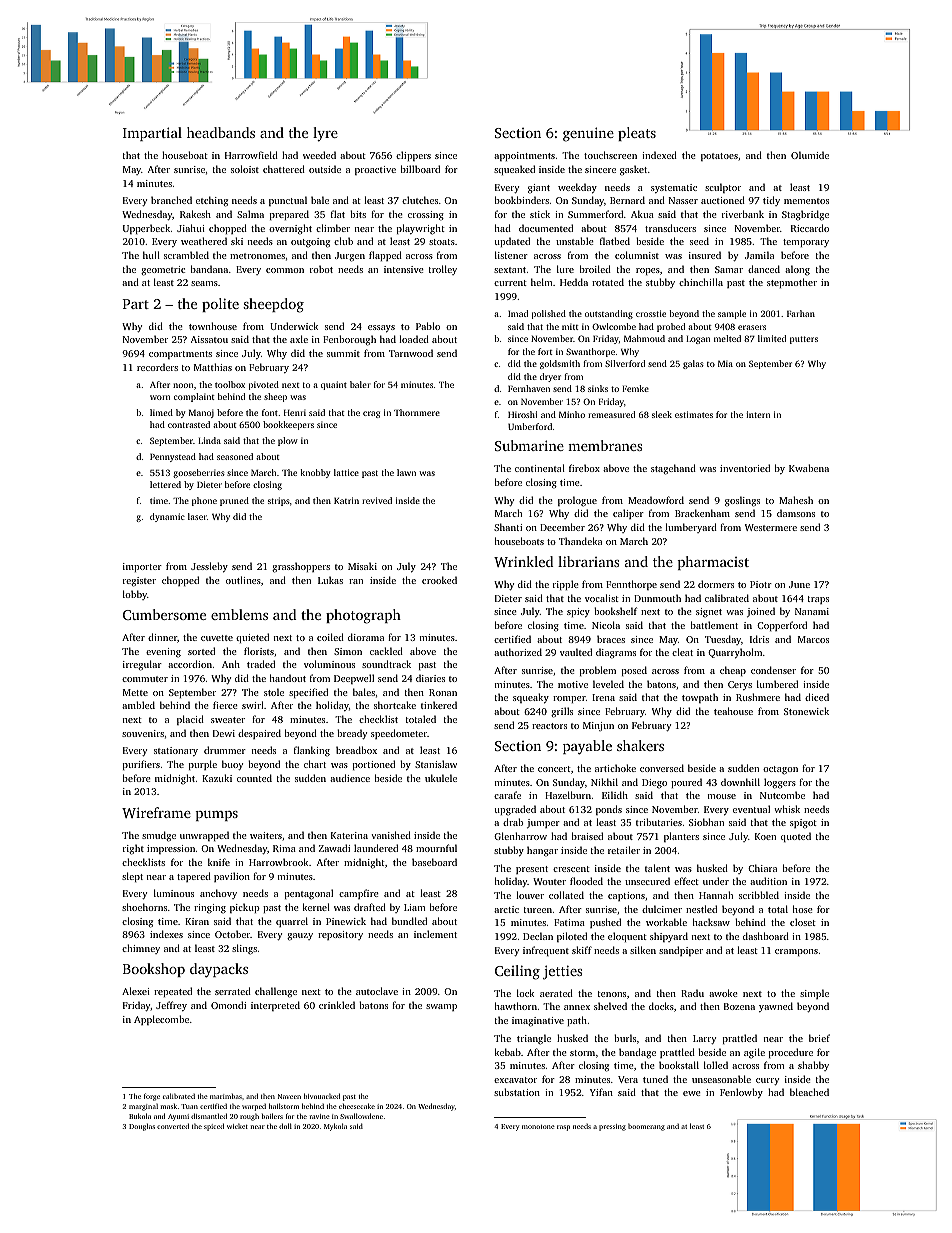 The height and width of the page is (1233, 952). I want to click on Shanti, so click(508, 527).
